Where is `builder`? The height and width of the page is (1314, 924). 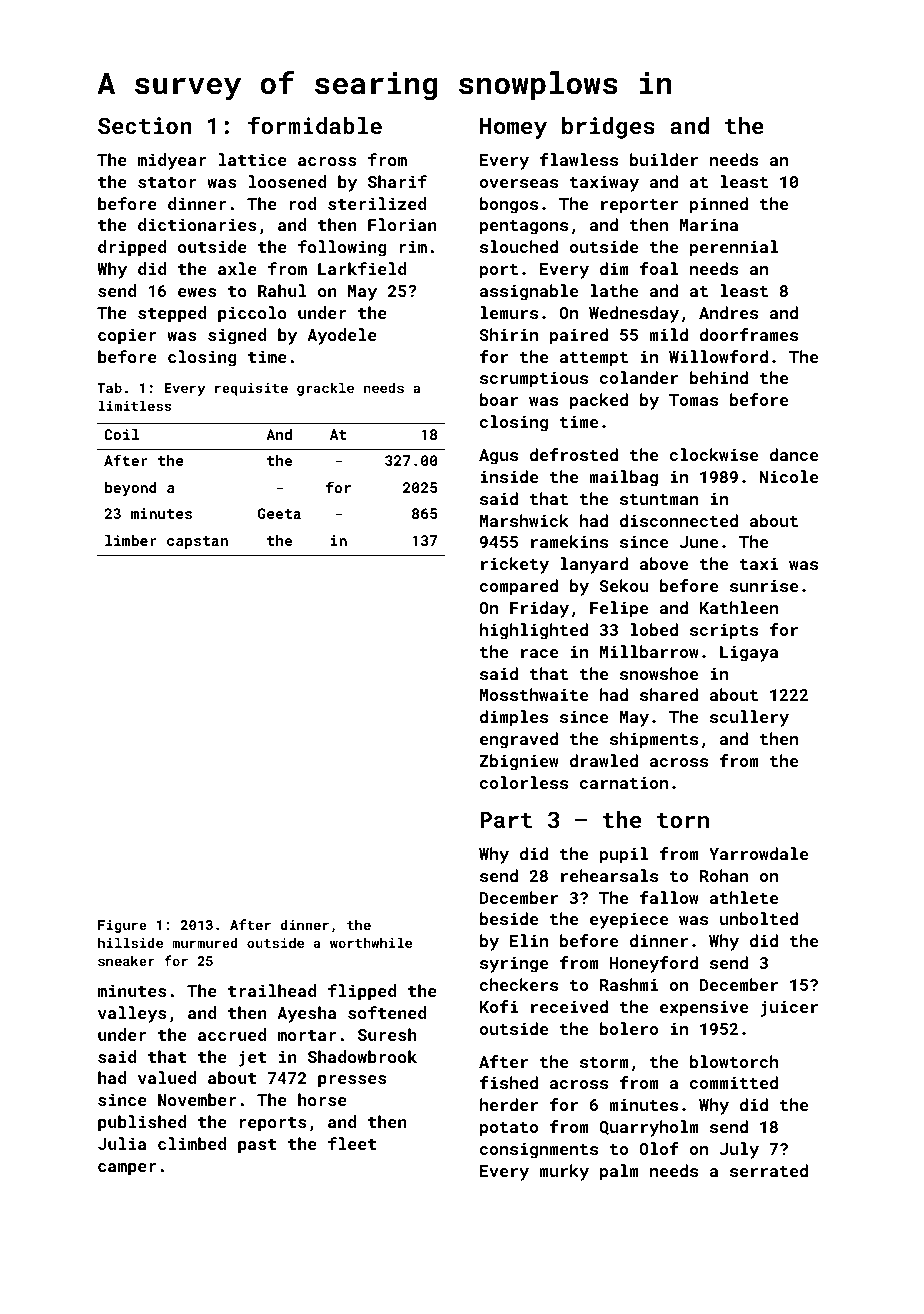
builder is located at coordinates (664, 159).
